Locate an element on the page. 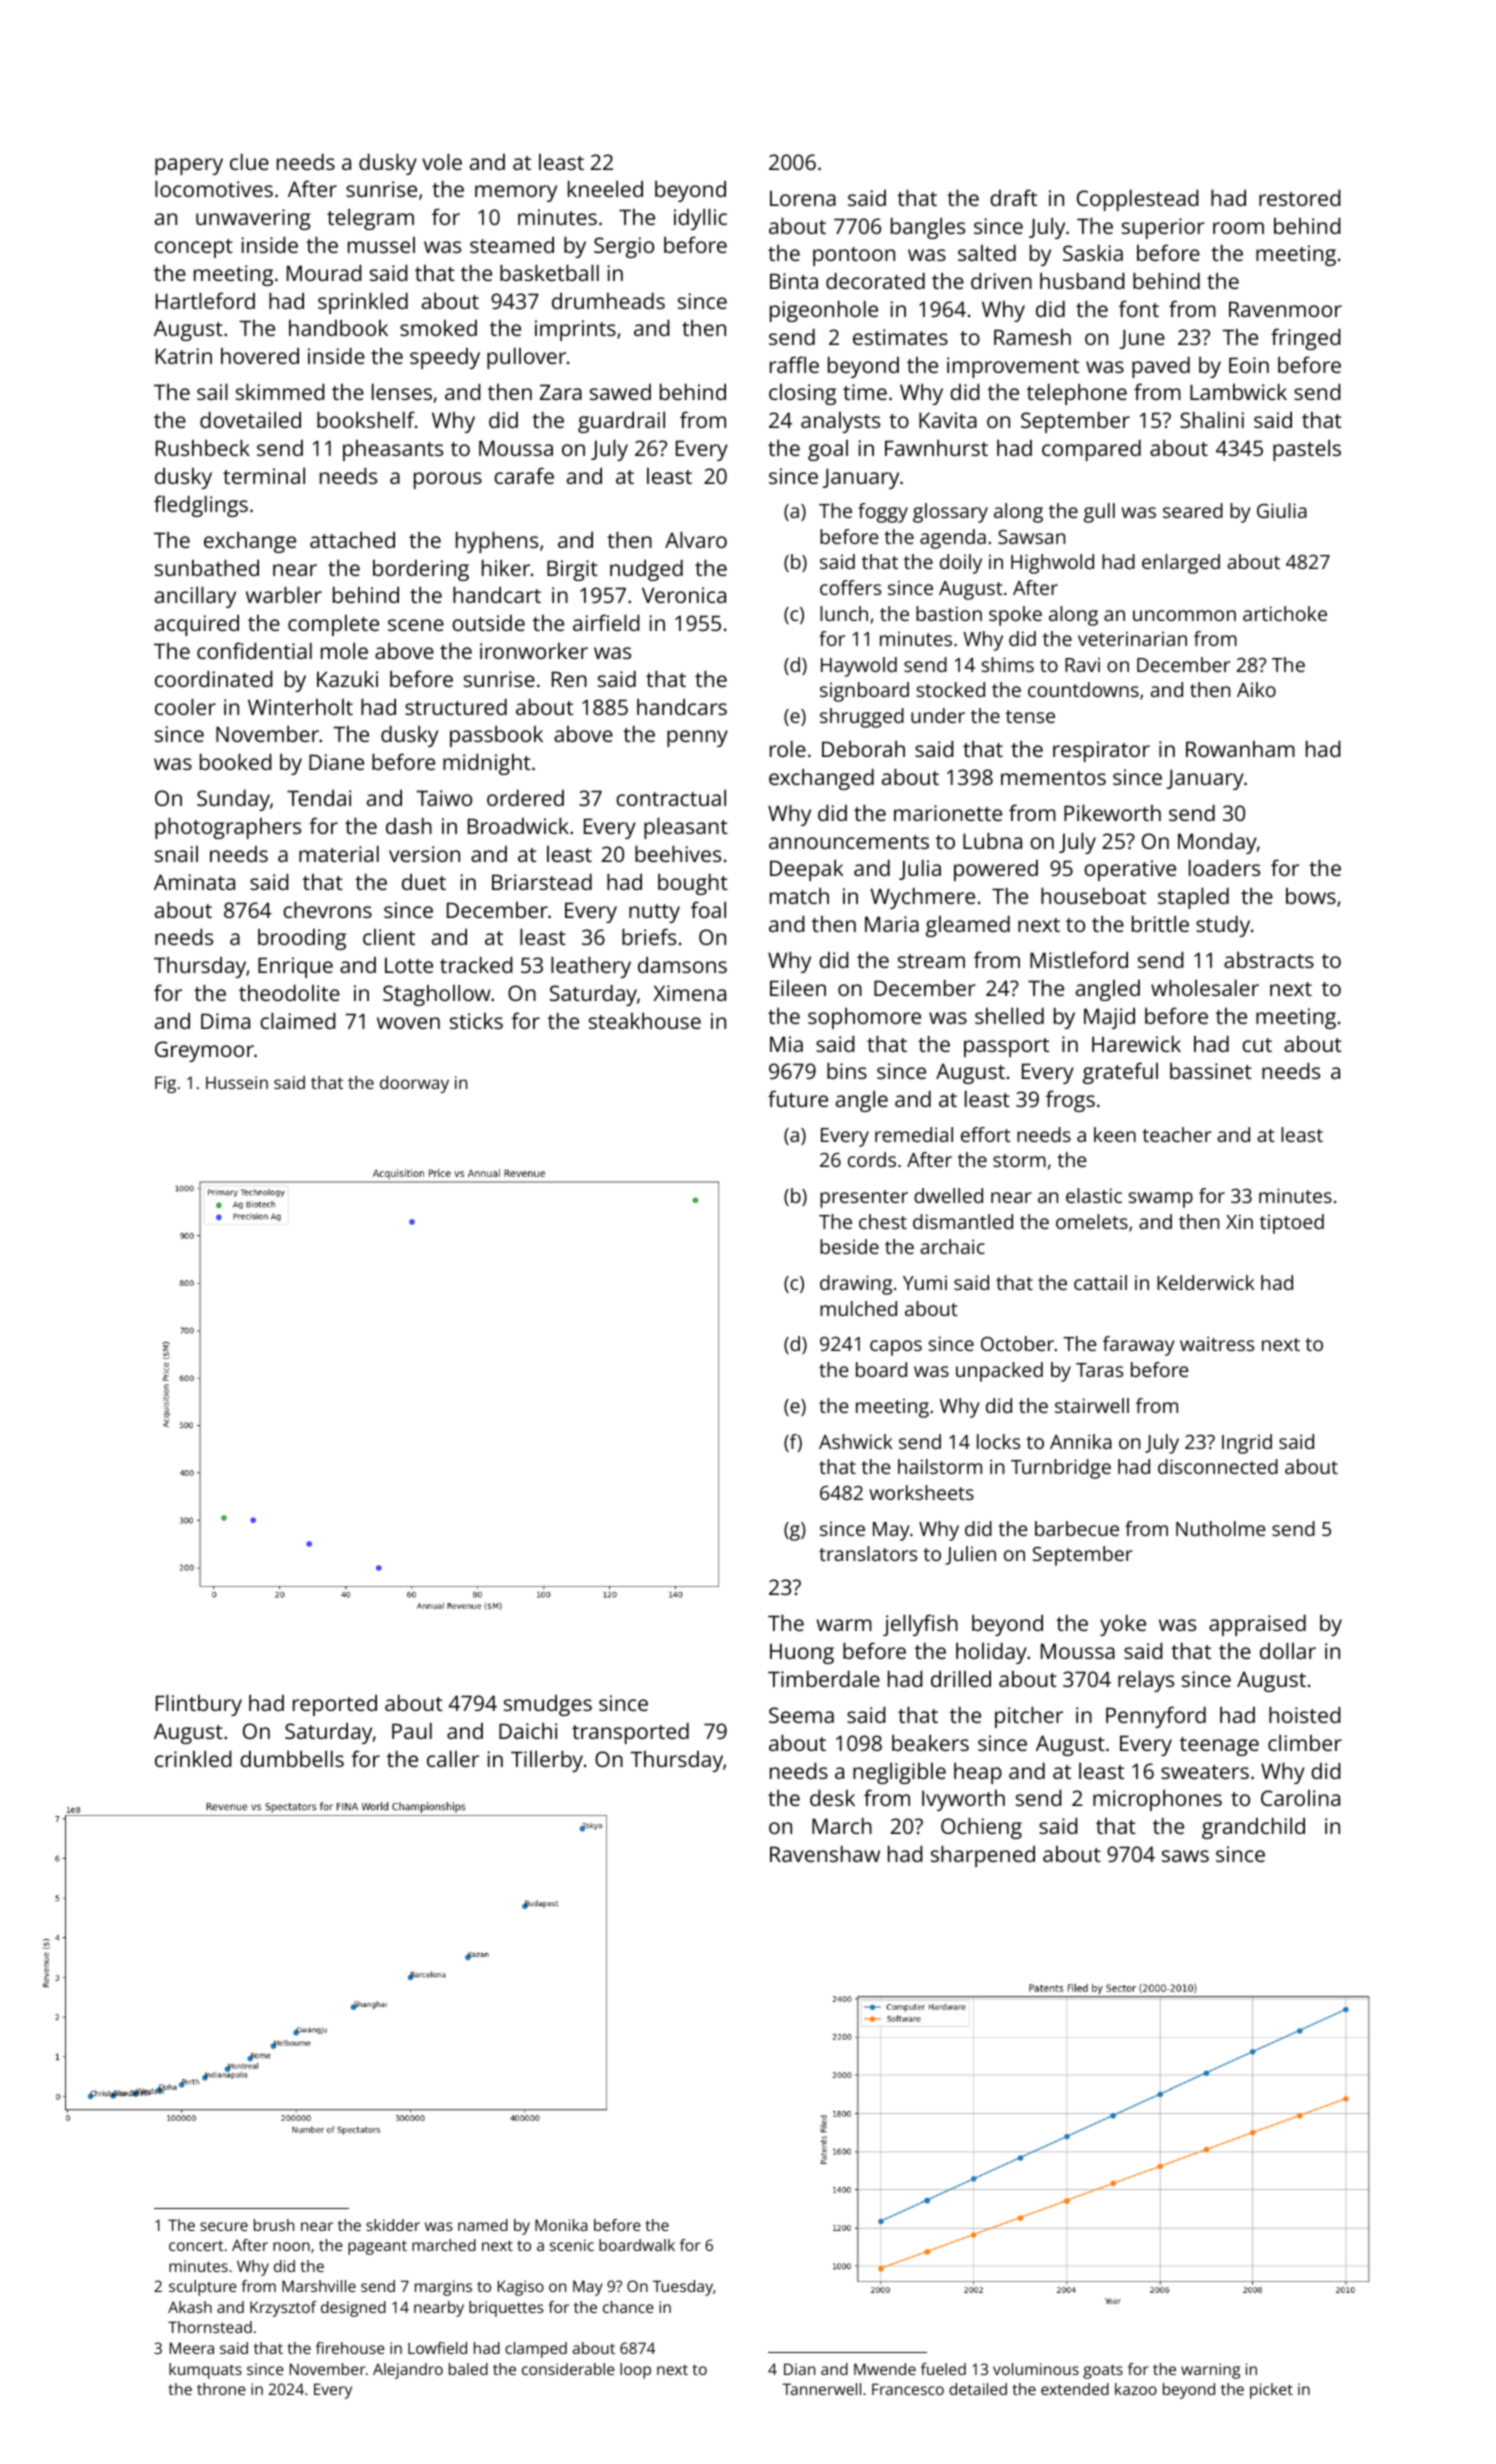  coffers is located at coordinates (850, 587).
